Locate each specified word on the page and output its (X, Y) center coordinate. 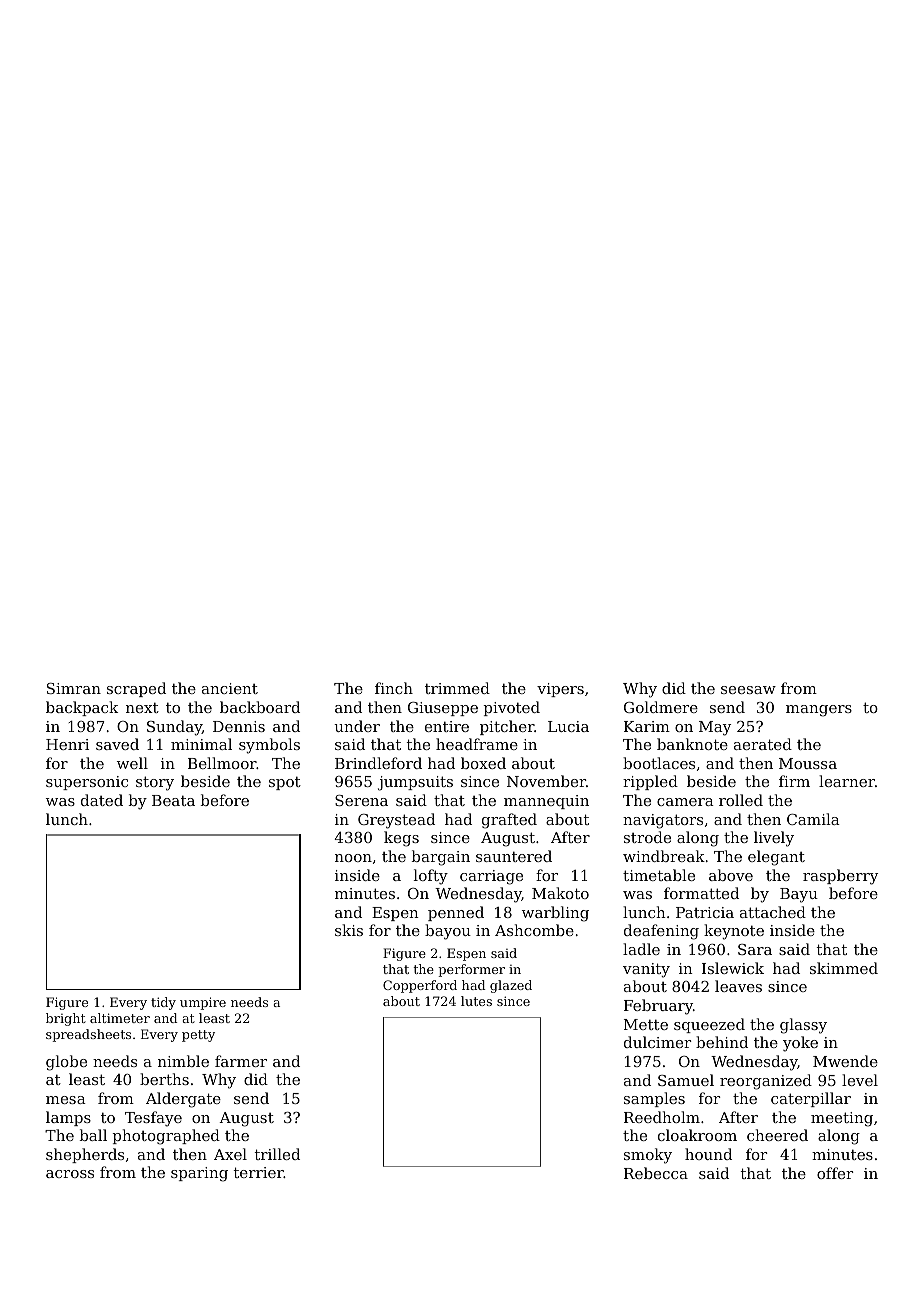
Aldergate (183, 1100)
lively (774, 839)
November (546, 781)
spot (285, 783)
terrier (259, 1172)
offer (835, 1173)
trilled (277, 1154)
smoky (648, 1156)
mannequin (546, 802)
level (860, 1080)
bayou (448, 932)
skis (349, 930)
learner (847, 781)
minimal (201, 744)
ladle (641, 949)
